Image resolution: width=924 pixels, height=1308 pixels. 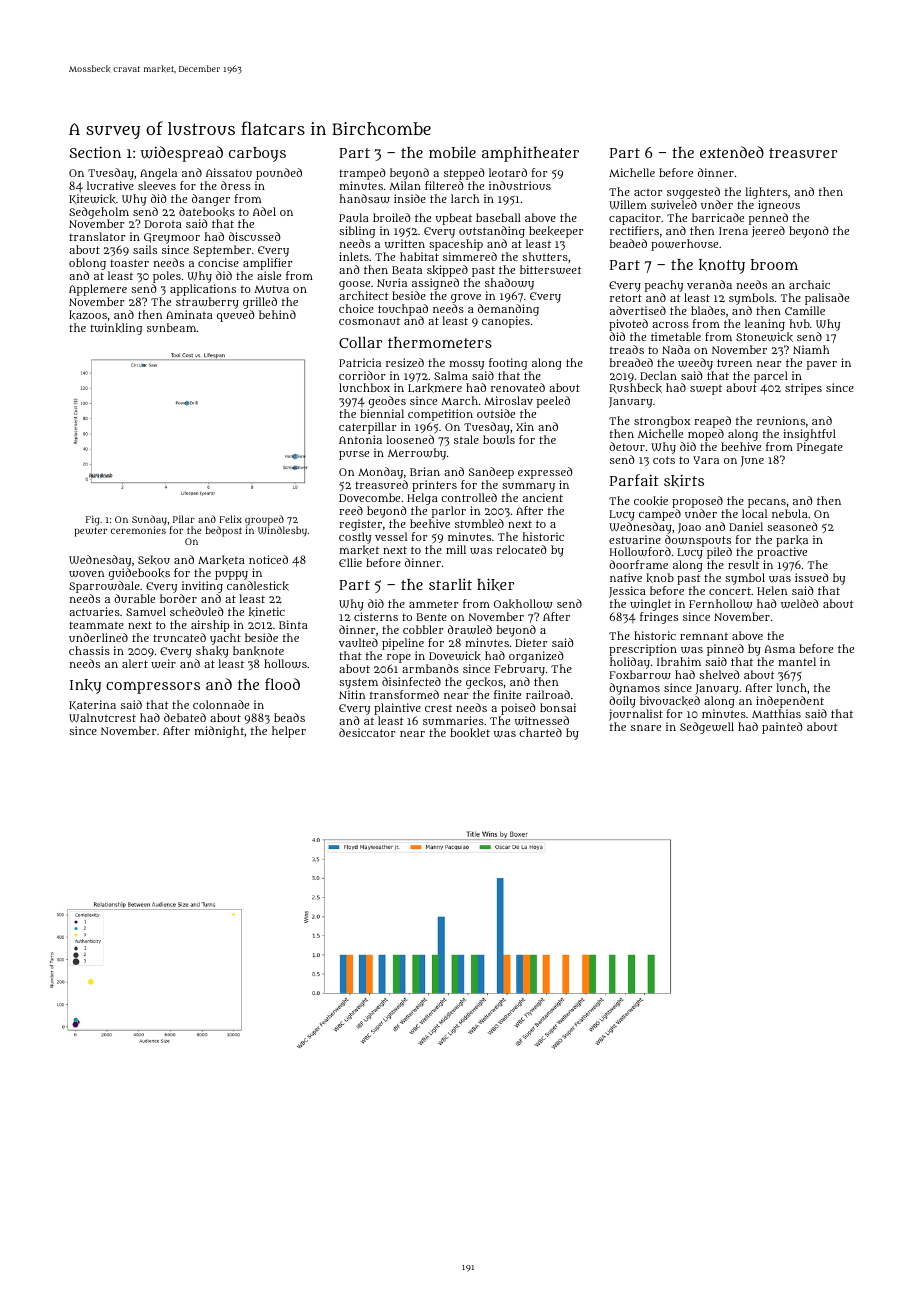 I want to click on translator, so click(x=97, y=236).
